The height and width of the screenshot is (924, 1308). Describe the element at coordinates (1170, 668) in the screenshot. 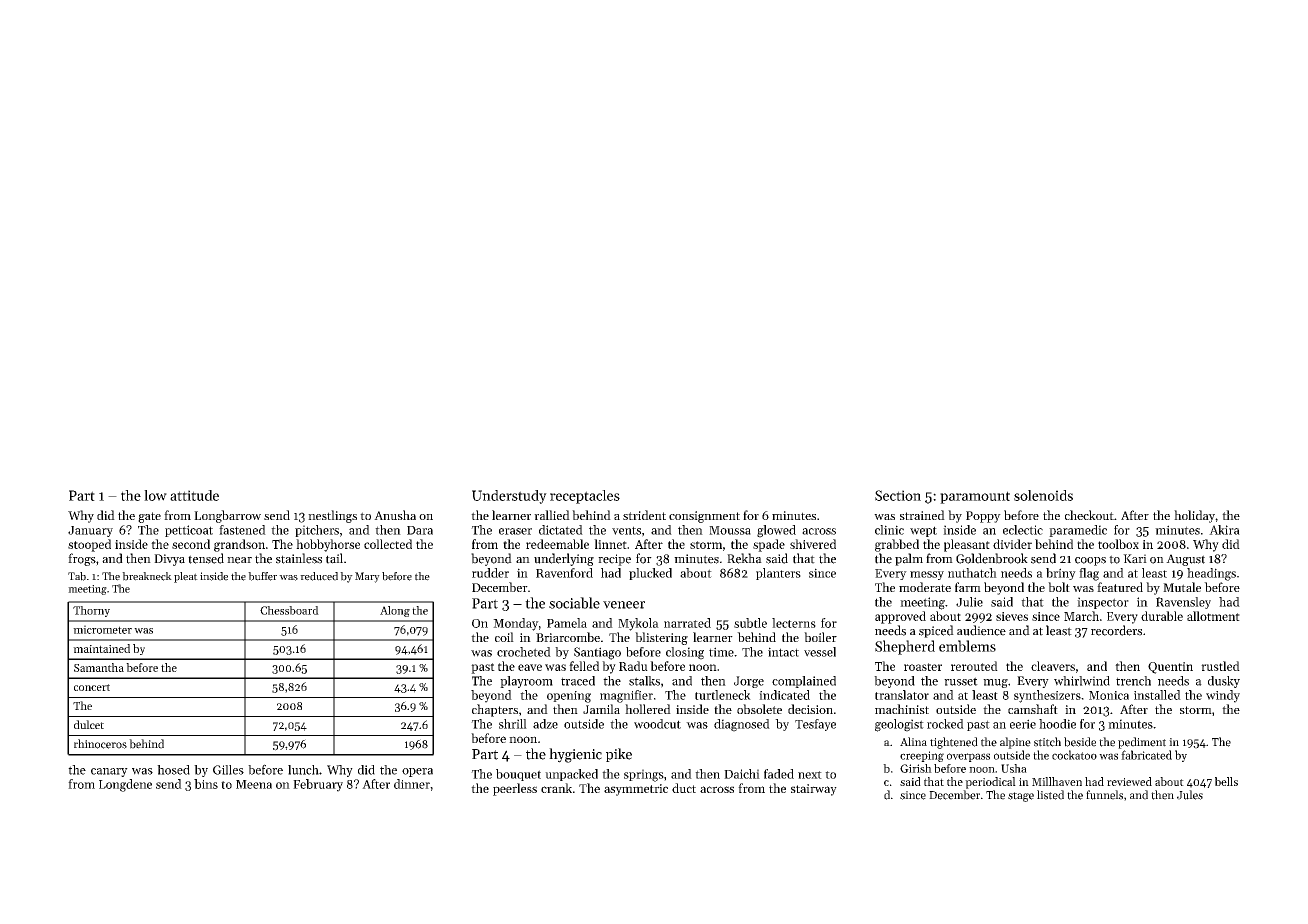

I see `Quentin` at that location.
